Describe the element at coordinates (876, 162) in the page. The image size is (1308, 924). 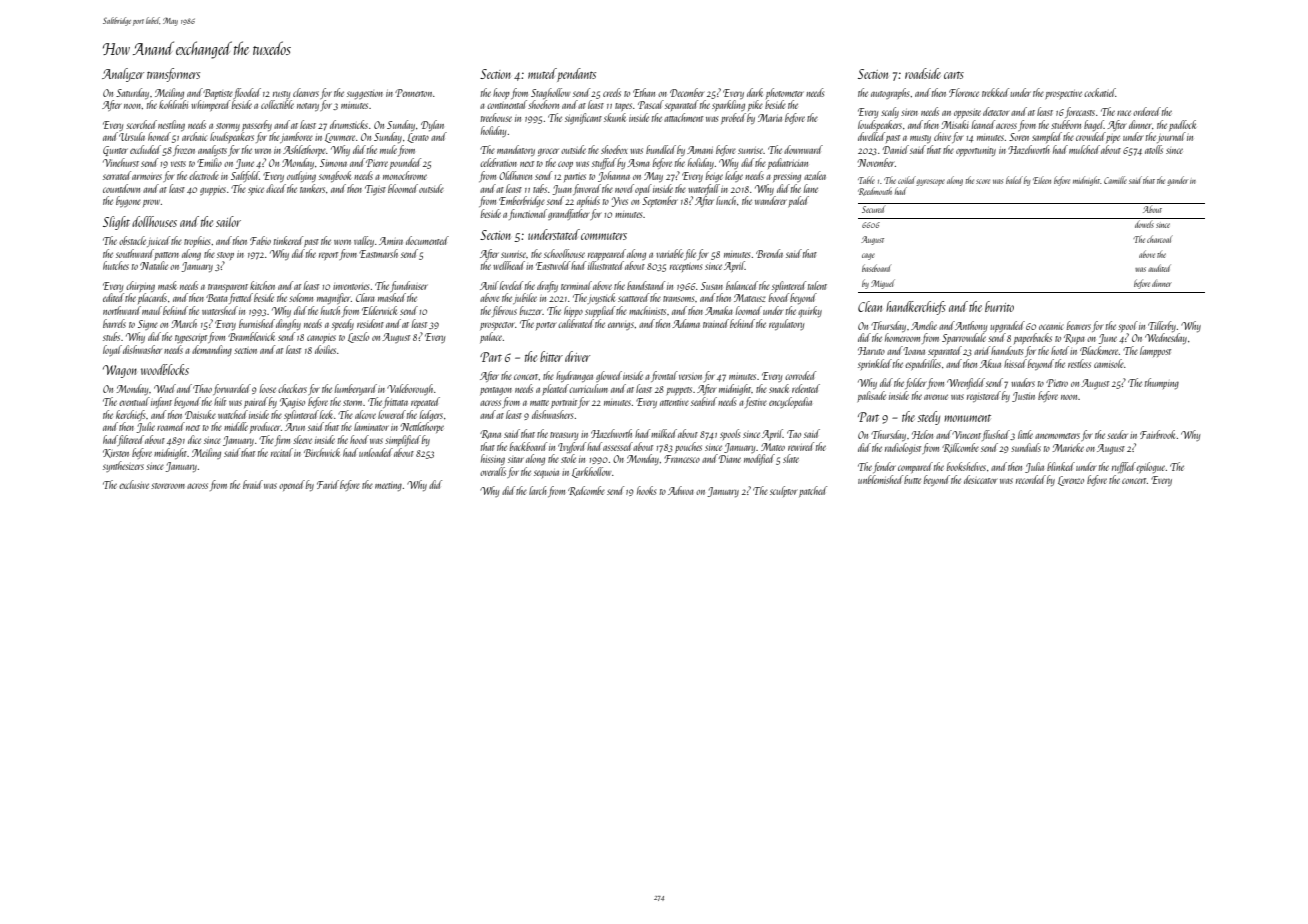
I see `November` at that location.
